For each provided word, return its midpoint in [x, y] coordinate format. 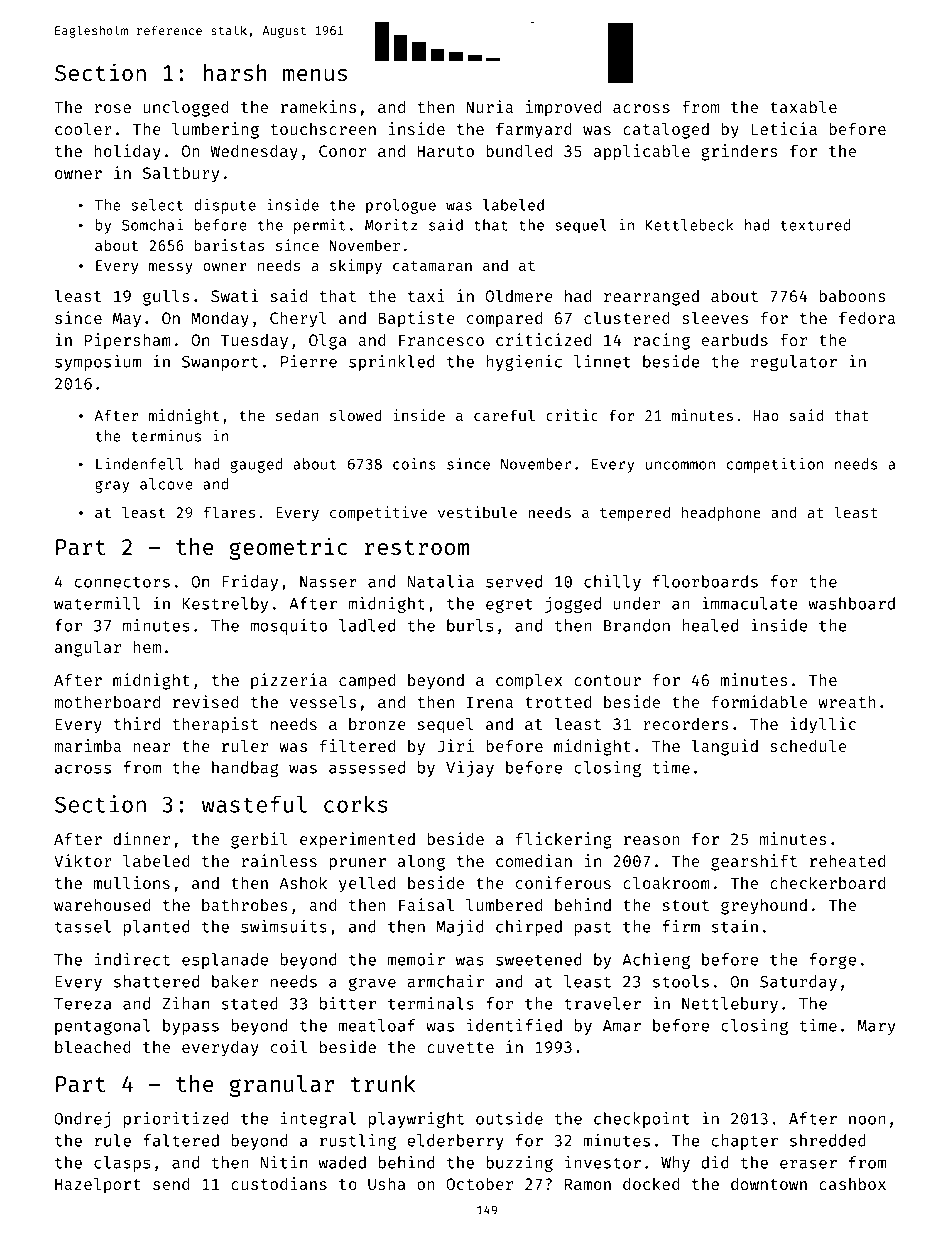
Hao [766, 415]
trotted [558, 702]
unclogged [186, 108]
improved [563, 108]
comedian [534, 860]
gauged [256, 465]
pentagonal [102, 1027]
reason [652, 840]
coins [414, 464]
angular [88, 648]
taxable [803, 106]
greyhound [764, 907]
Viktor [83, 860]
